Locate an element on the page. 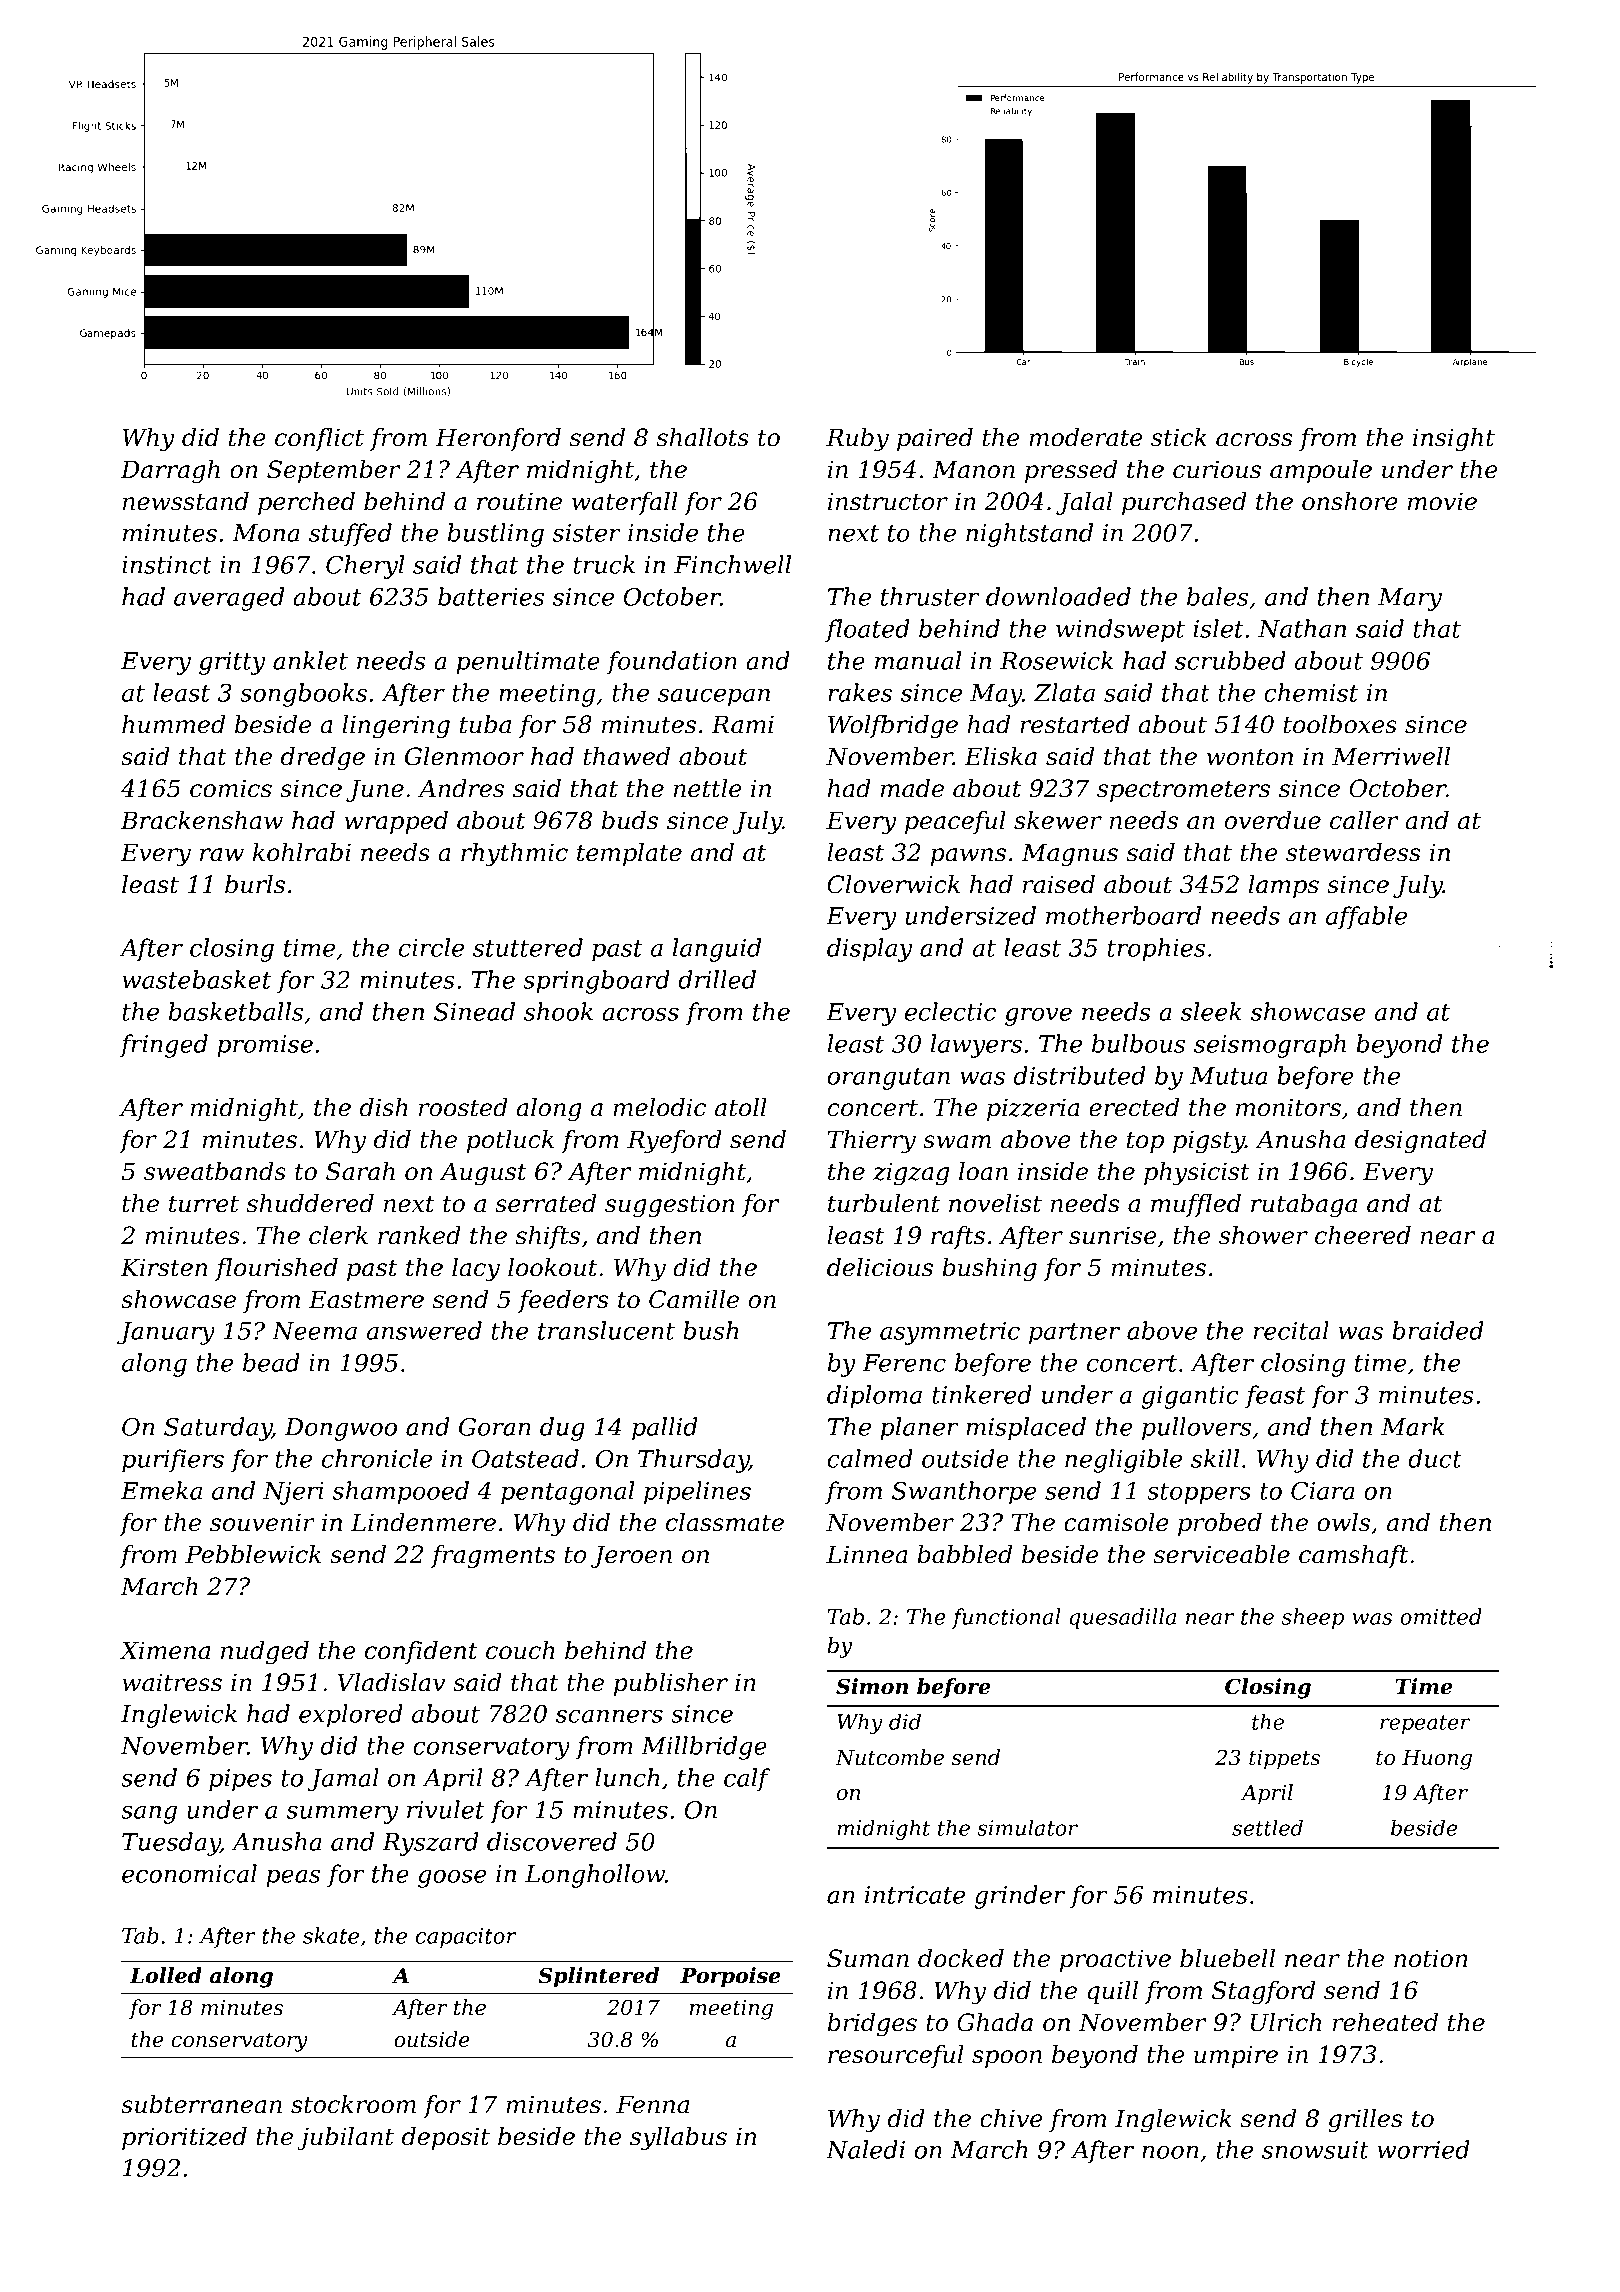 The height and width of the image is (2292, 1620). economical is located at coordinates (189, 1873).
